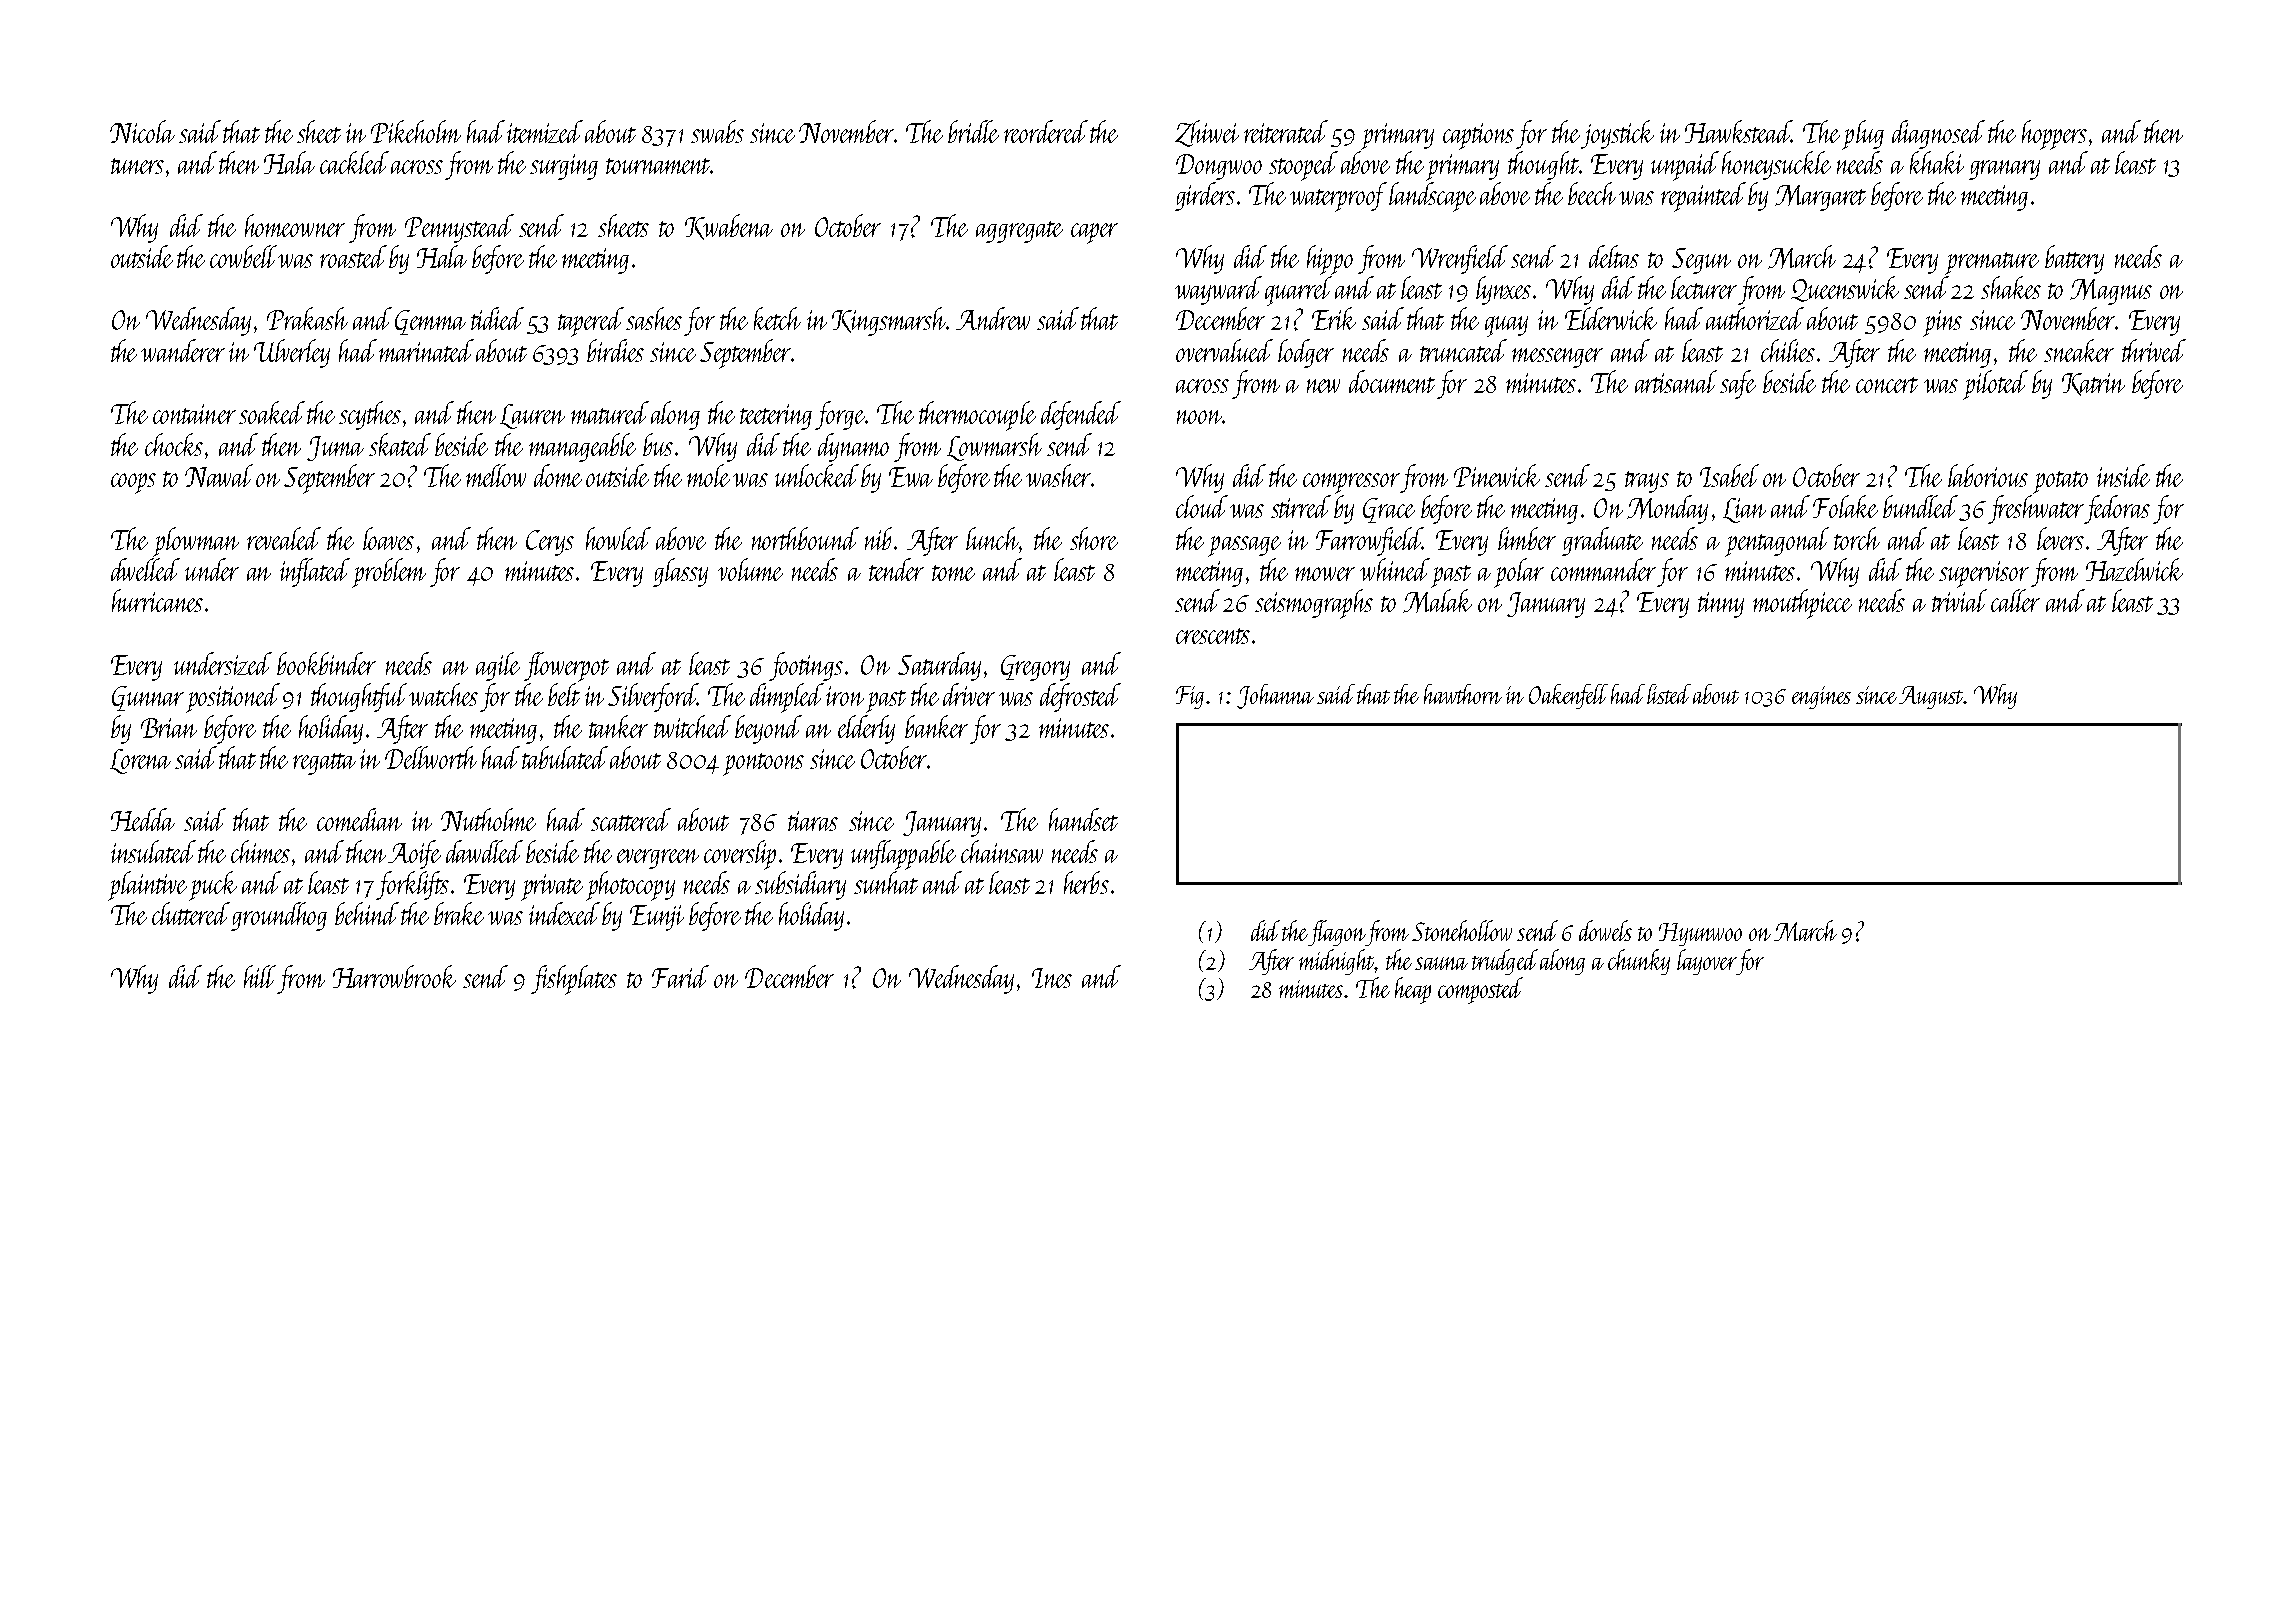 The height and width of the screenshot is (1620, 2292). I want to click on battery, so click(2074, 259).
